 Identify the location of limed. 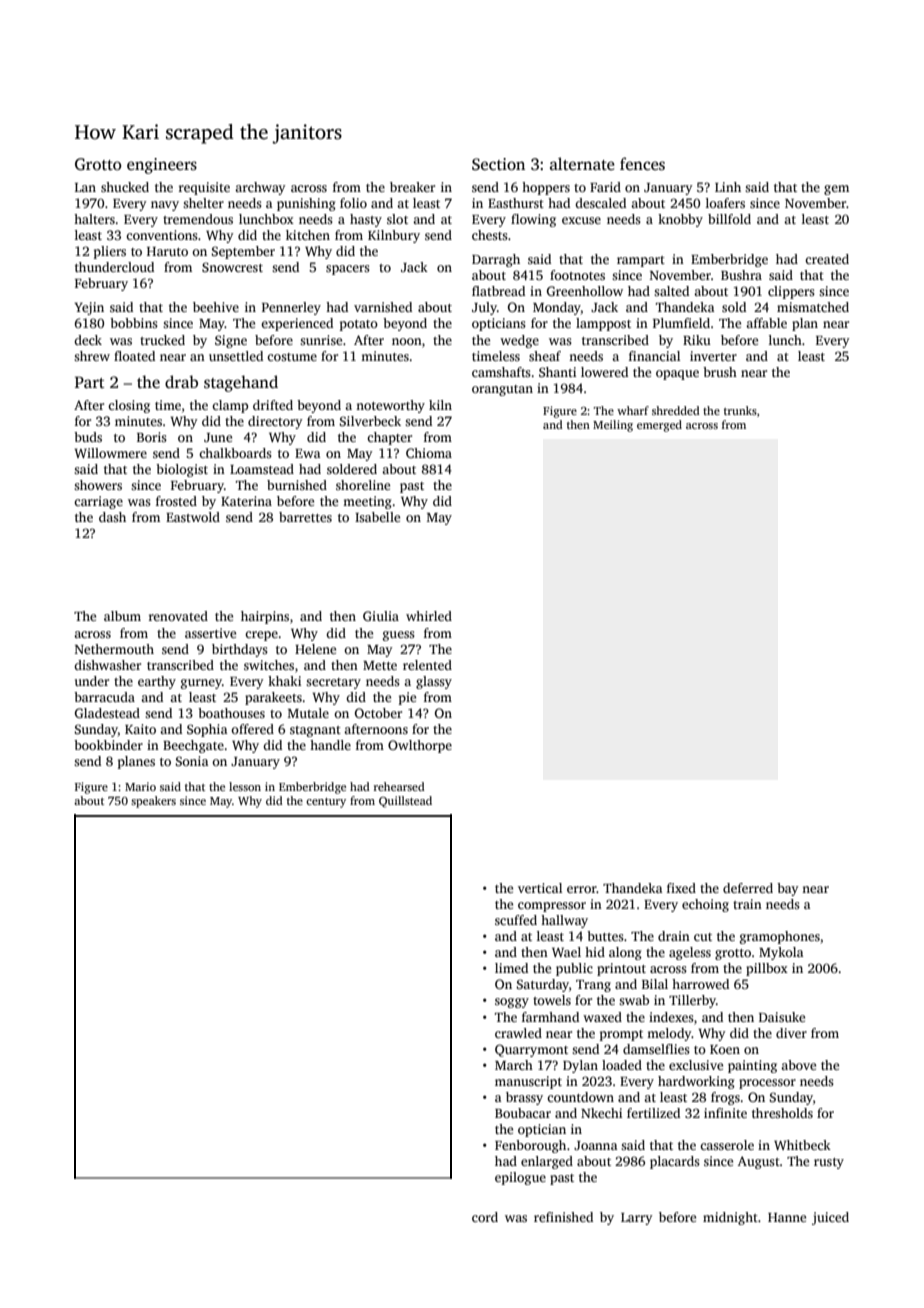
(511, 968).
